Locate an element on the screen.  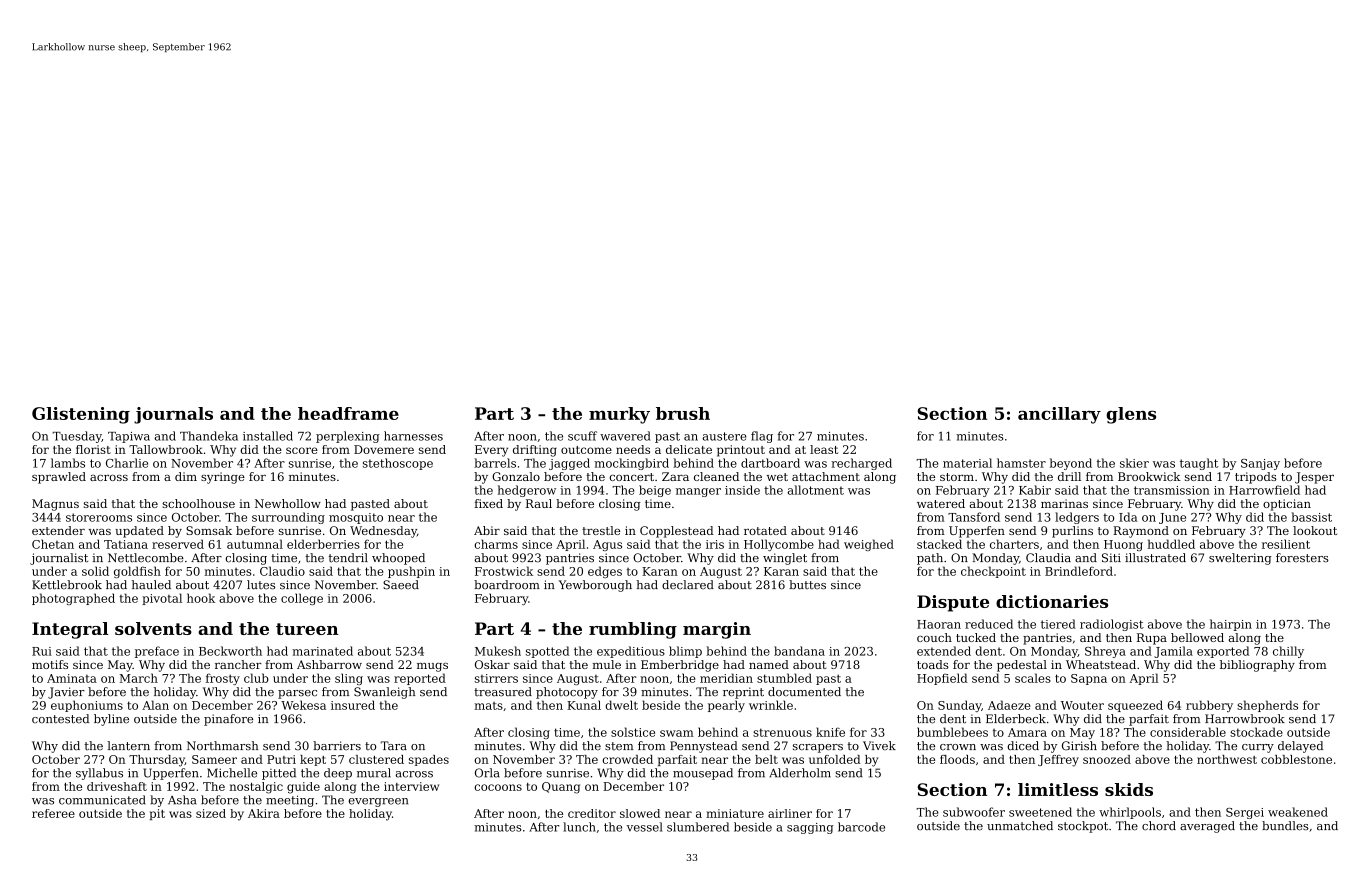
bellowed is located at coordinates (1197, 637).
